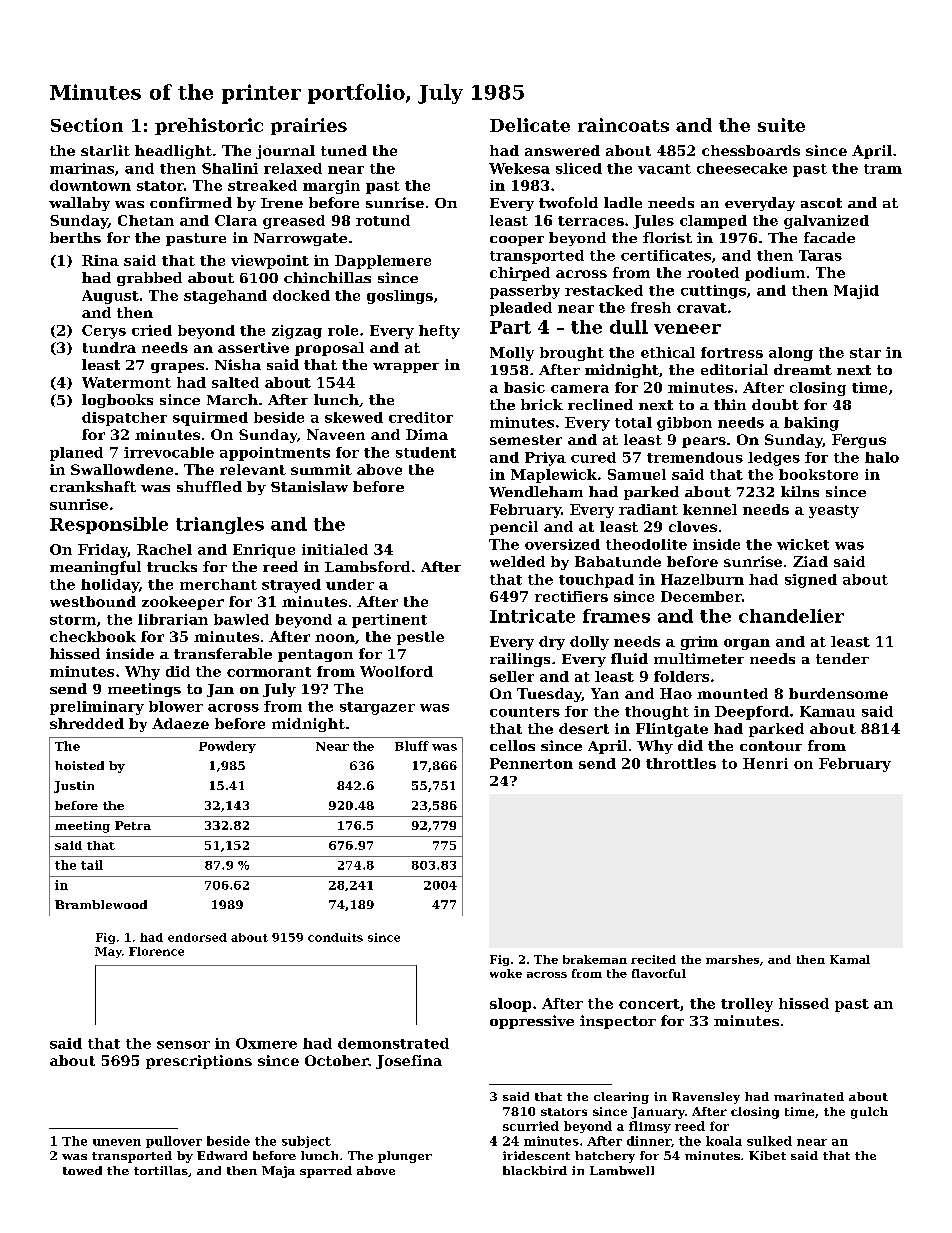  What do you see at coordinates (520, 660) in the screenshot?
I see `railings` at bounding box center [520, 660].
